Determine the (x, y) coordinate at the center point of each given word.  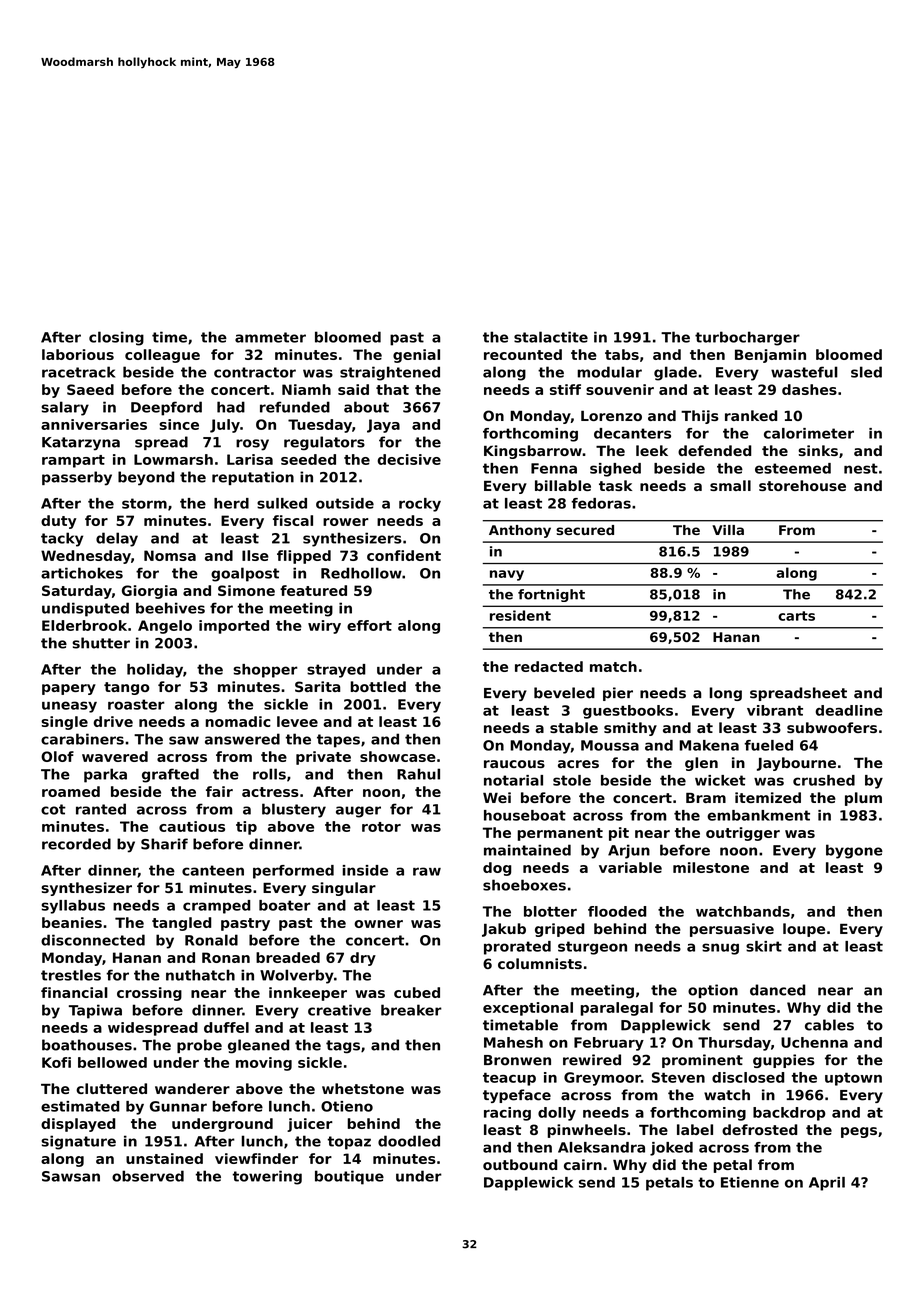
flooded (617, 911)
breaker (411, 1010)
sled (866, 372)
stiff (565, 389)
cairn (583, 1164)
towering (267, 1177)
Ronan (226, 957)
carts (796, 616)
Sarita (317, 686)
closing (116, 338)
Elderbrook (84, 625)
